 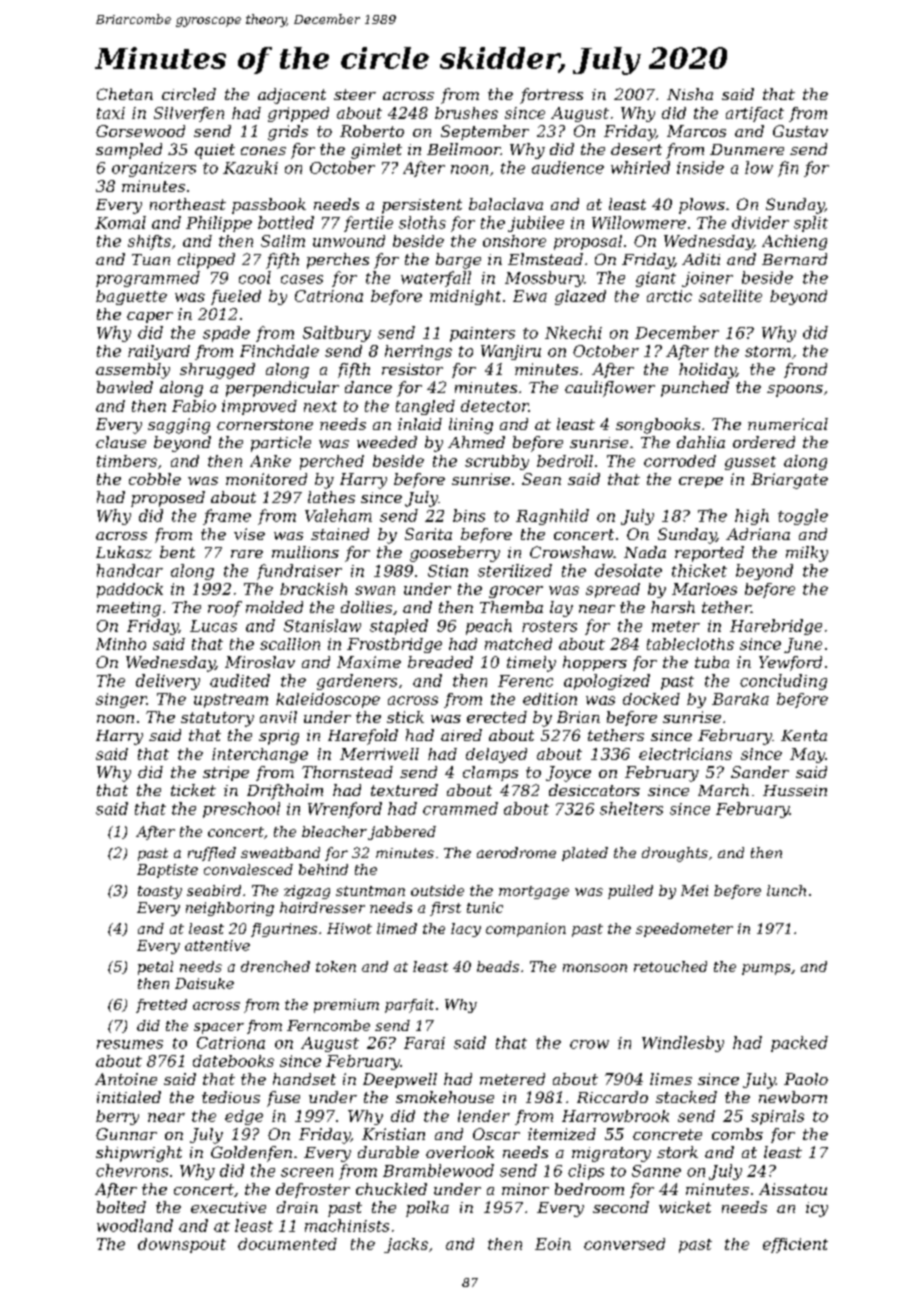 I want to click on Lukasz, so click(x=124, y=552).
